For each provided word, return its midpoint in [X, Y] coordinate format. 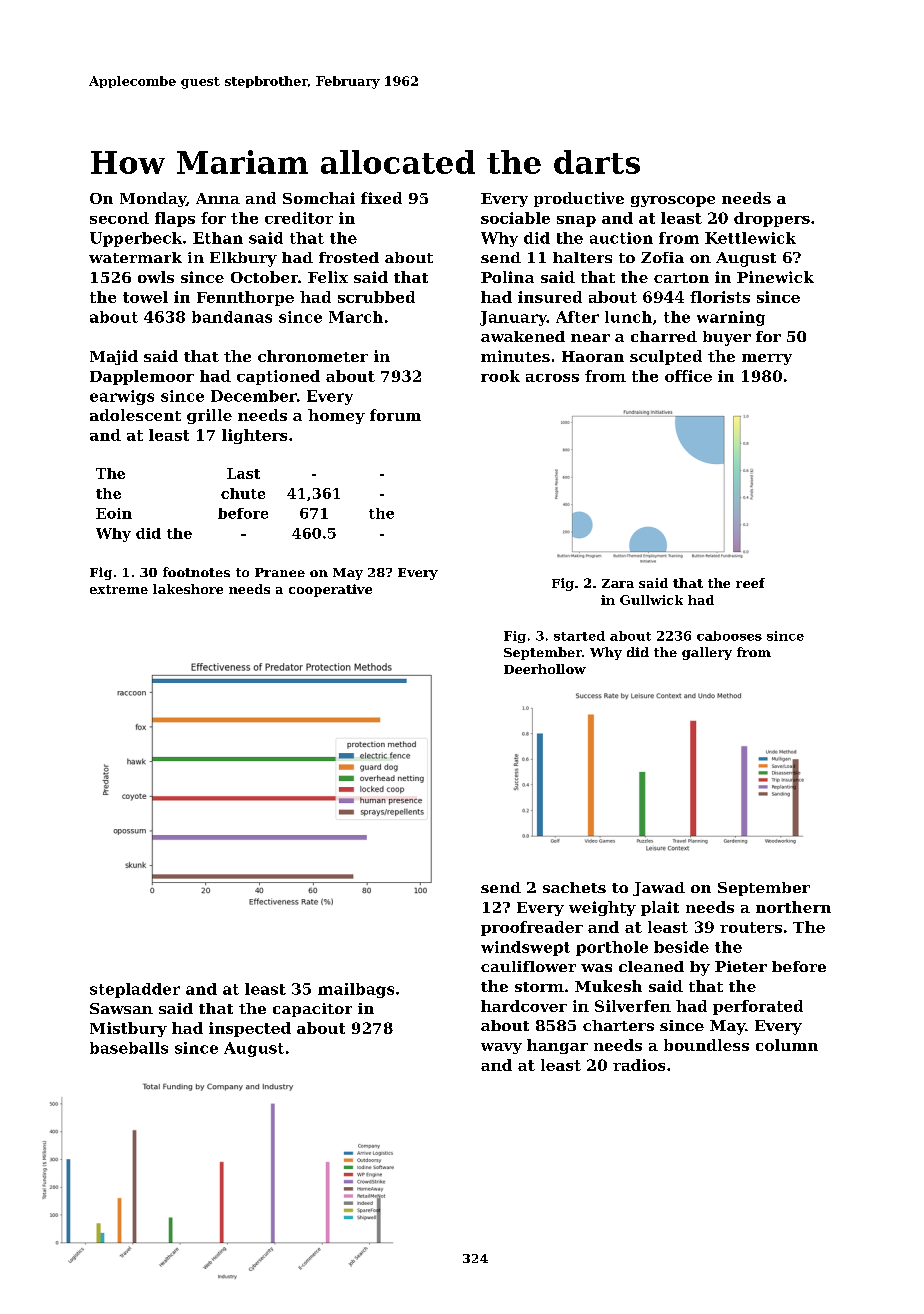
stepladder [135, 990]
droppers [772, 219]
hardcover [524, 1006]
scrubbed [376, 297]
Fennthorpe [245, 298]
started [579, 636]
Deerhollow [545, 669]
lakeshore [188, 589]
